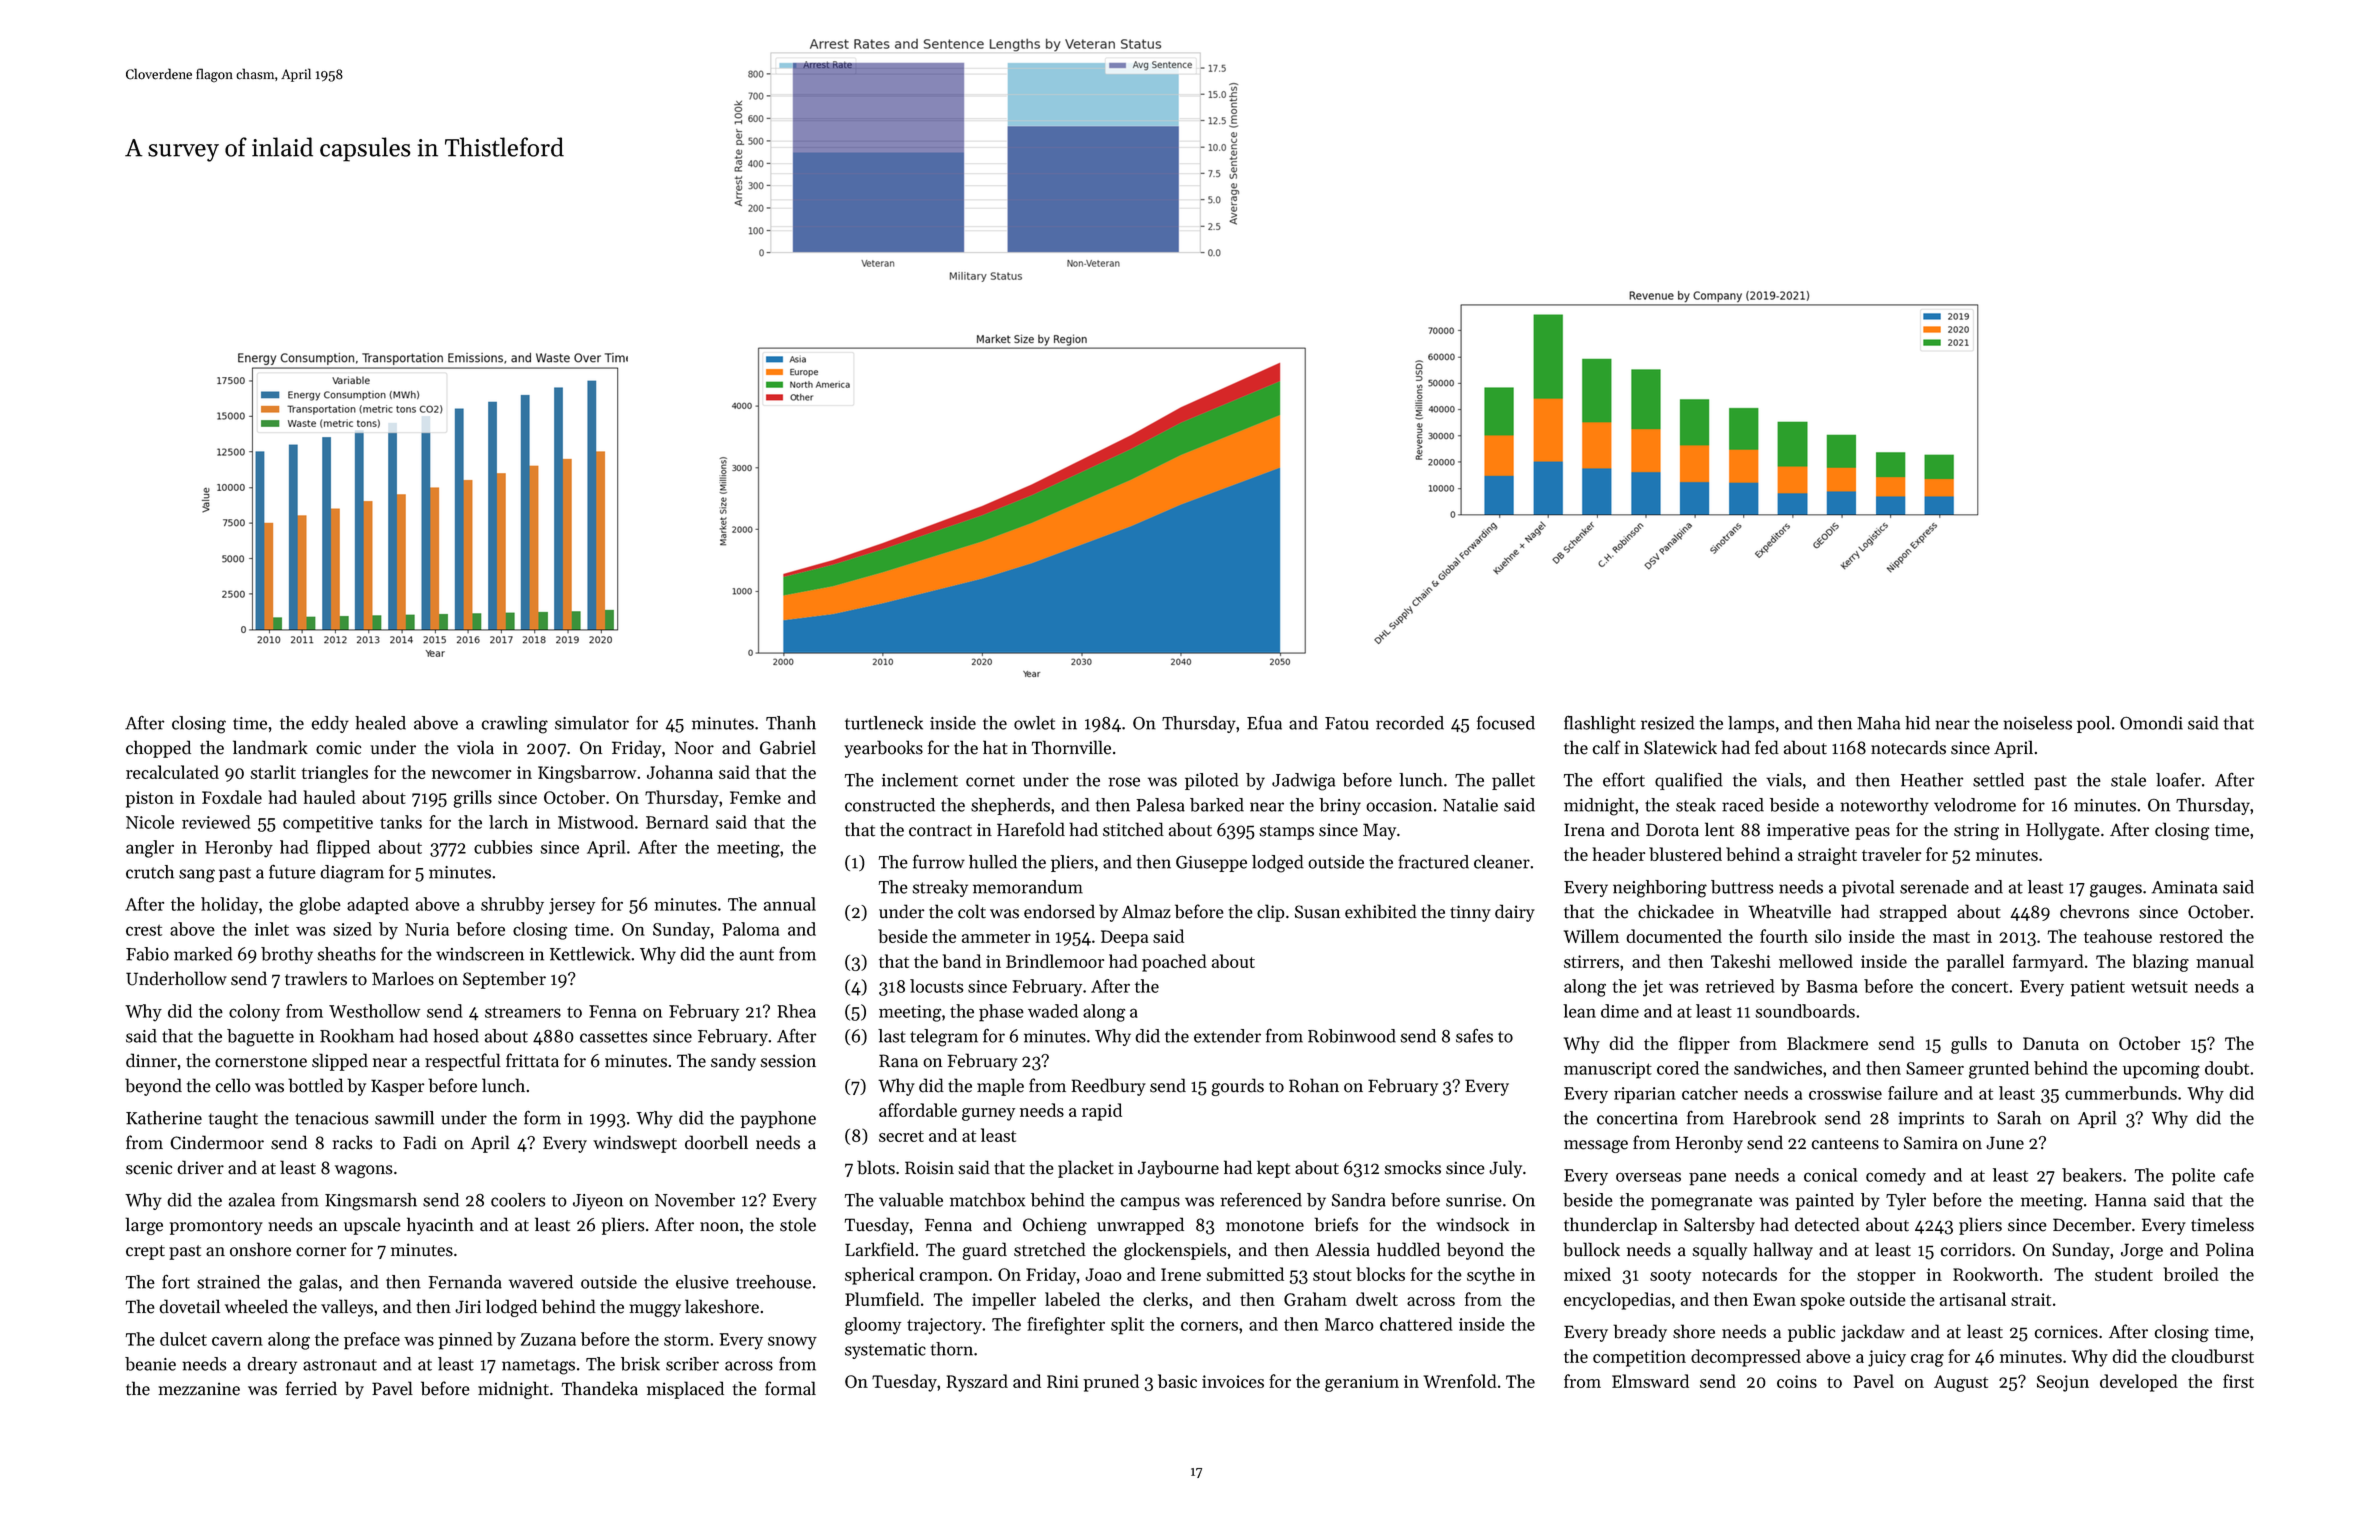  Describe the element at coordinates (1127, 1326) in the document. I see `split` at that location.
